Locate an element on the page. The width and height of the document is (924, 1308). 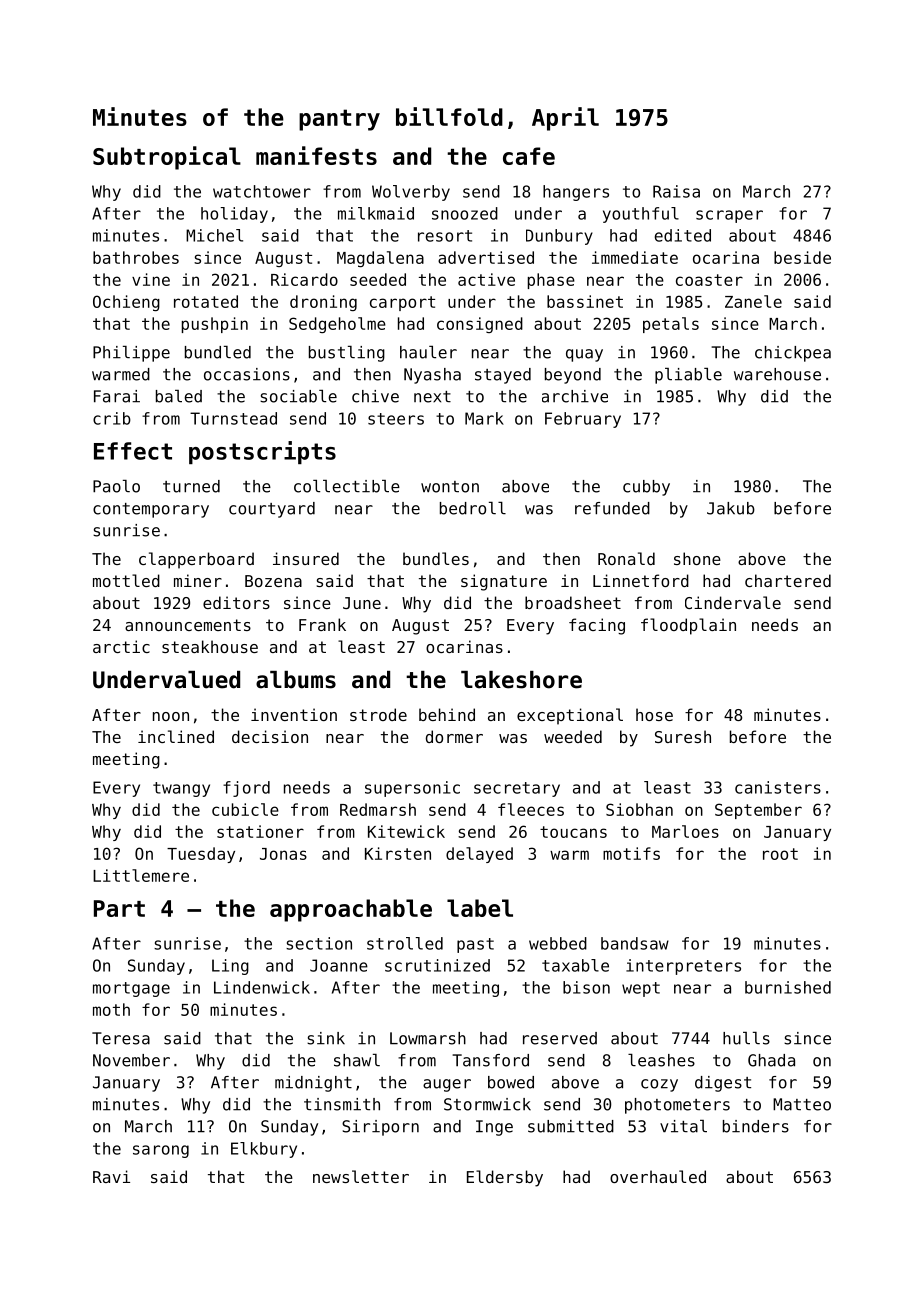
burnished is located at coordinates (788, 987).
